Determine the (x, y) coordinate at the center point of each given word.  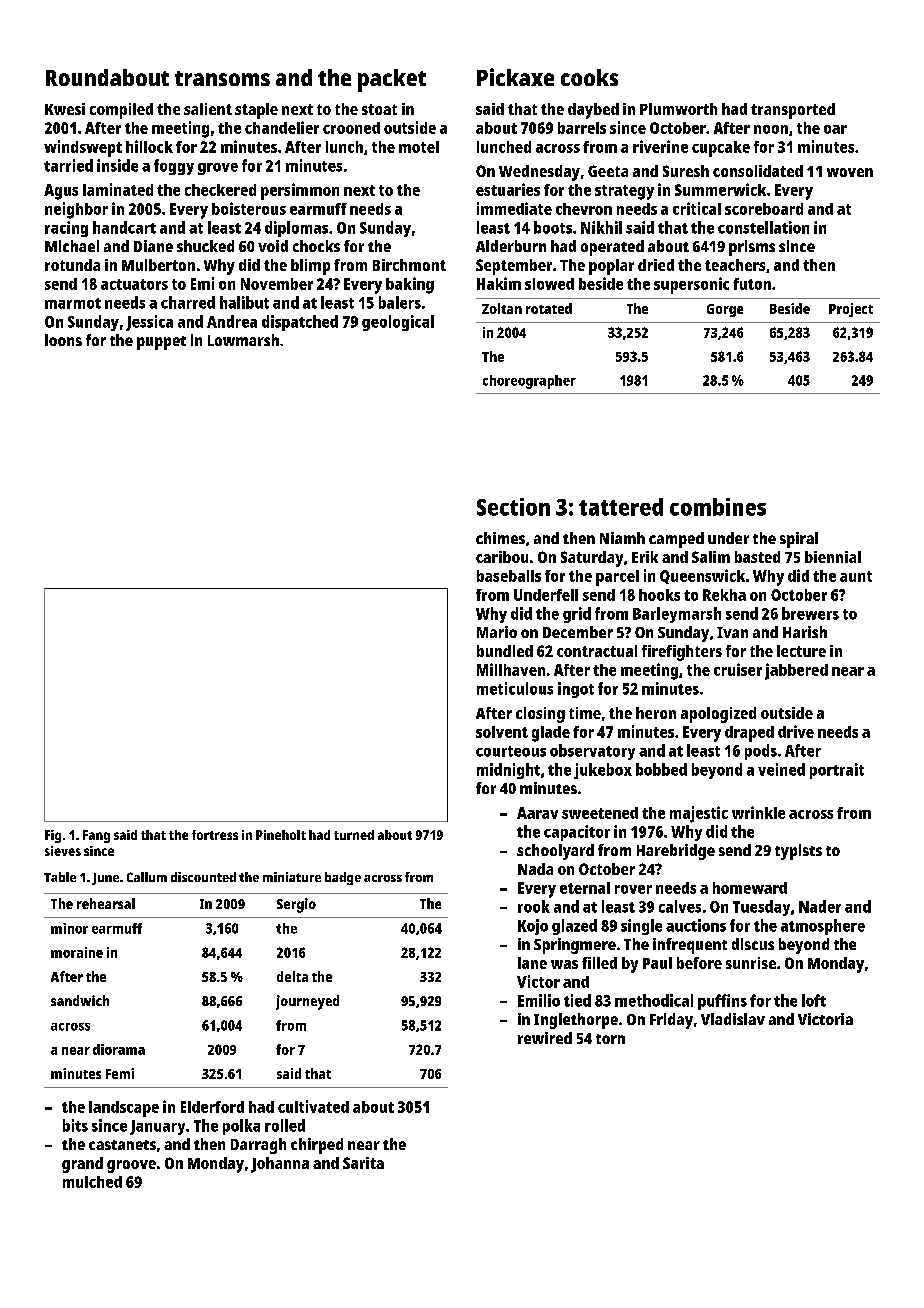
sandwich (80, 1000)
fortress (215, 835)
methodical (654, 1000)
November (277, 284)
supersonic (691, 285)
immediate (514, 208)
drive (796, 731)
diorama (119, 1049)
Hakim (499, 283)
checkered (220, 190)
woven (850, 172)
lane (532, 963)
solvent (502, 732)
